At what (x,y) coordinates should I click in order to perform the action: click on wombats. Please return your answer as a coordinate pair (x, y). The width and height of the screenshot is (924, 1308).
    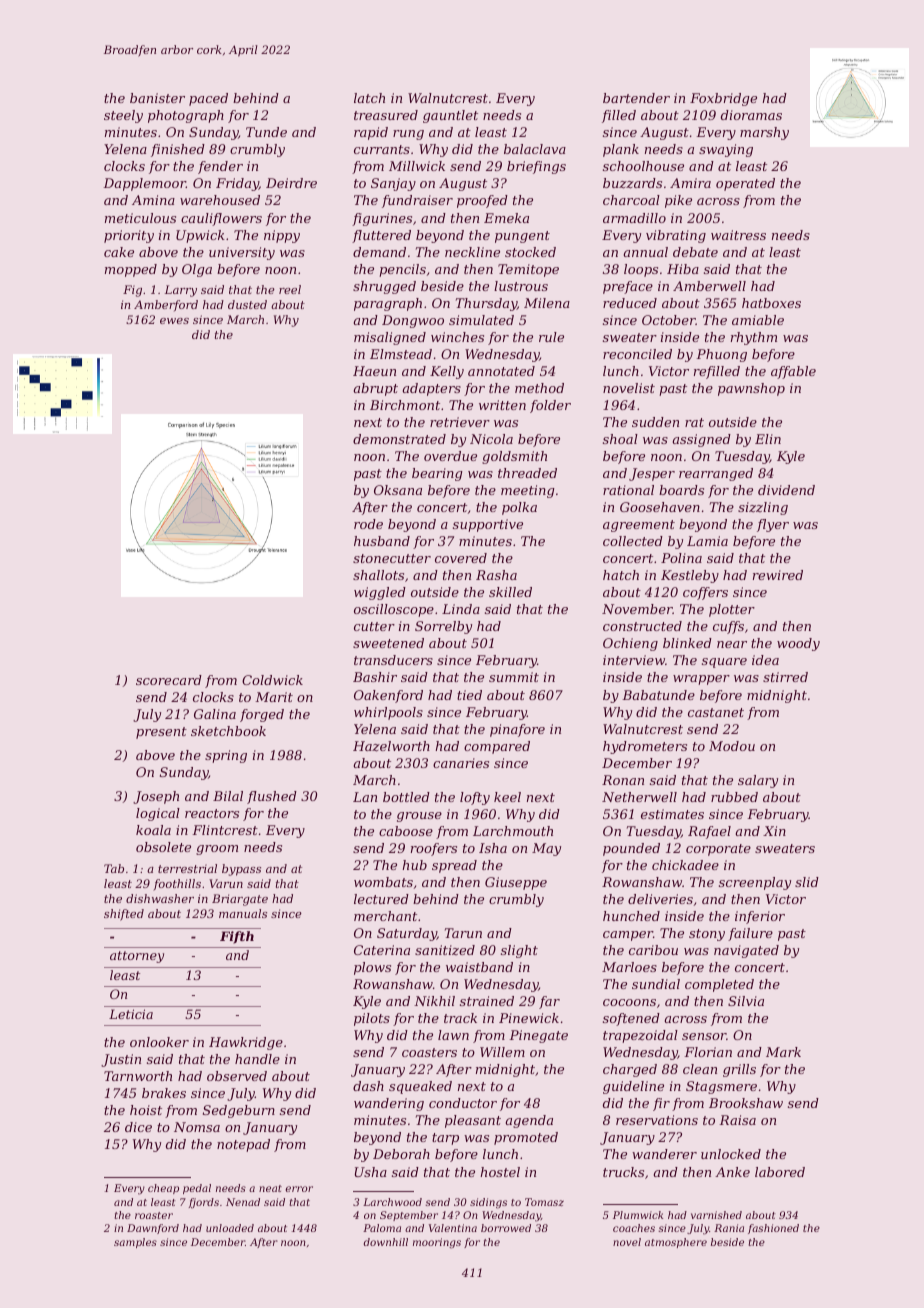
    Looking at the image, I should click on (383, 882).
